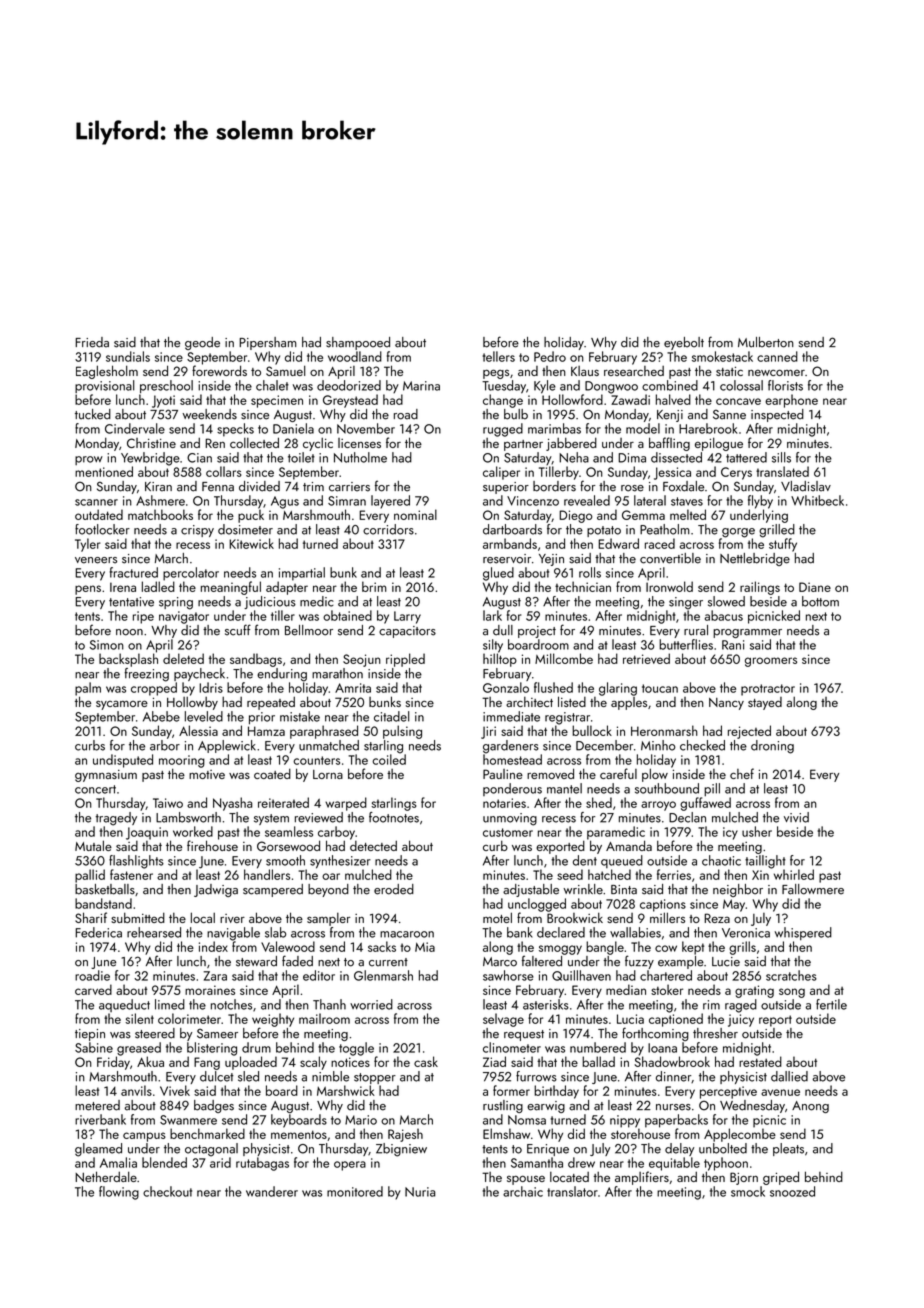  What do you see at coordinates (503, 430) in the screenshot?
I see `rugged` at bounding box center [503, 430].
